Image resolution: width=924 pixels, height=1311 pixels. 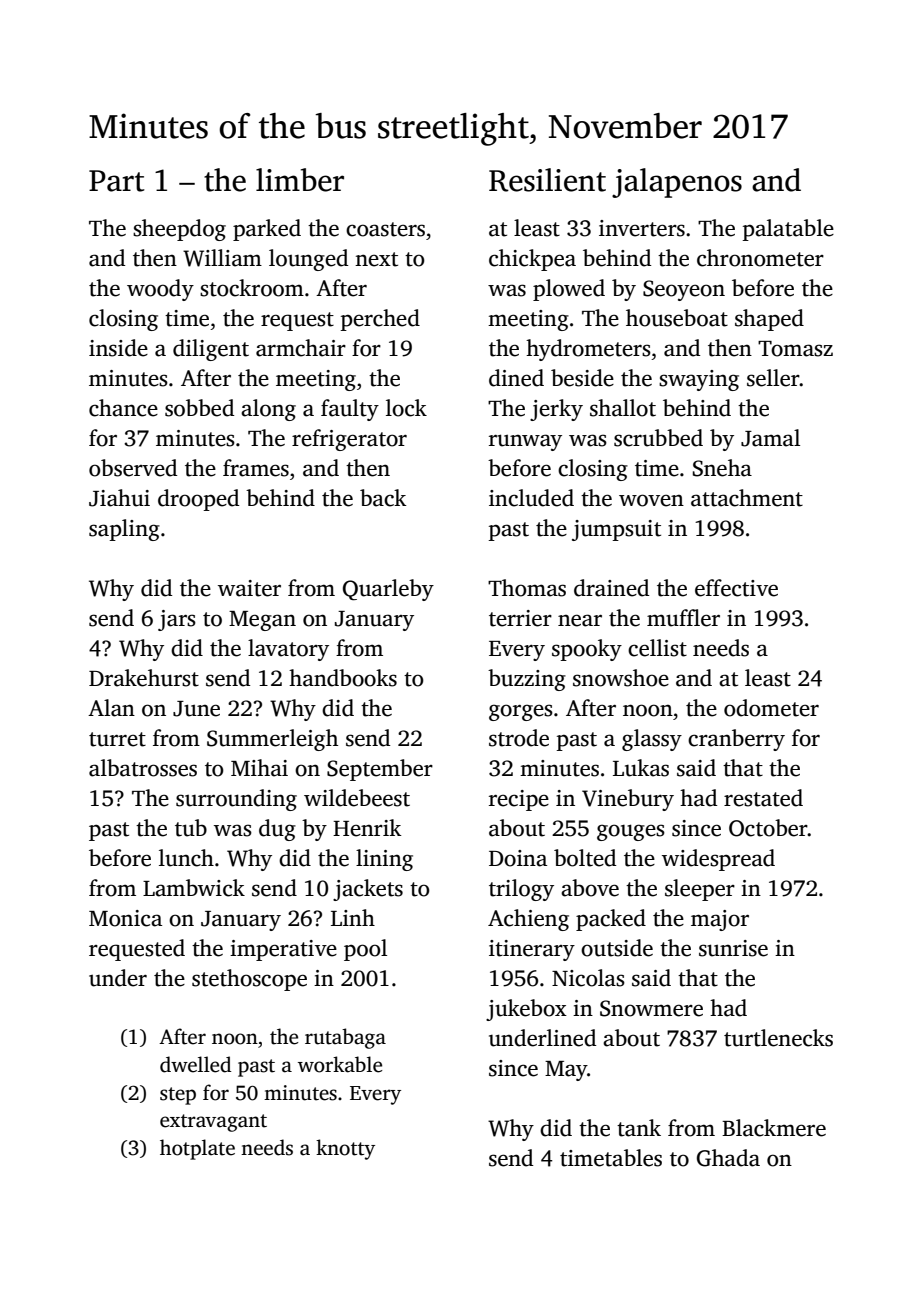 What do you see at coordinates (277, 830) in the page?
I see `dug` at bounding box center [277, 830].
